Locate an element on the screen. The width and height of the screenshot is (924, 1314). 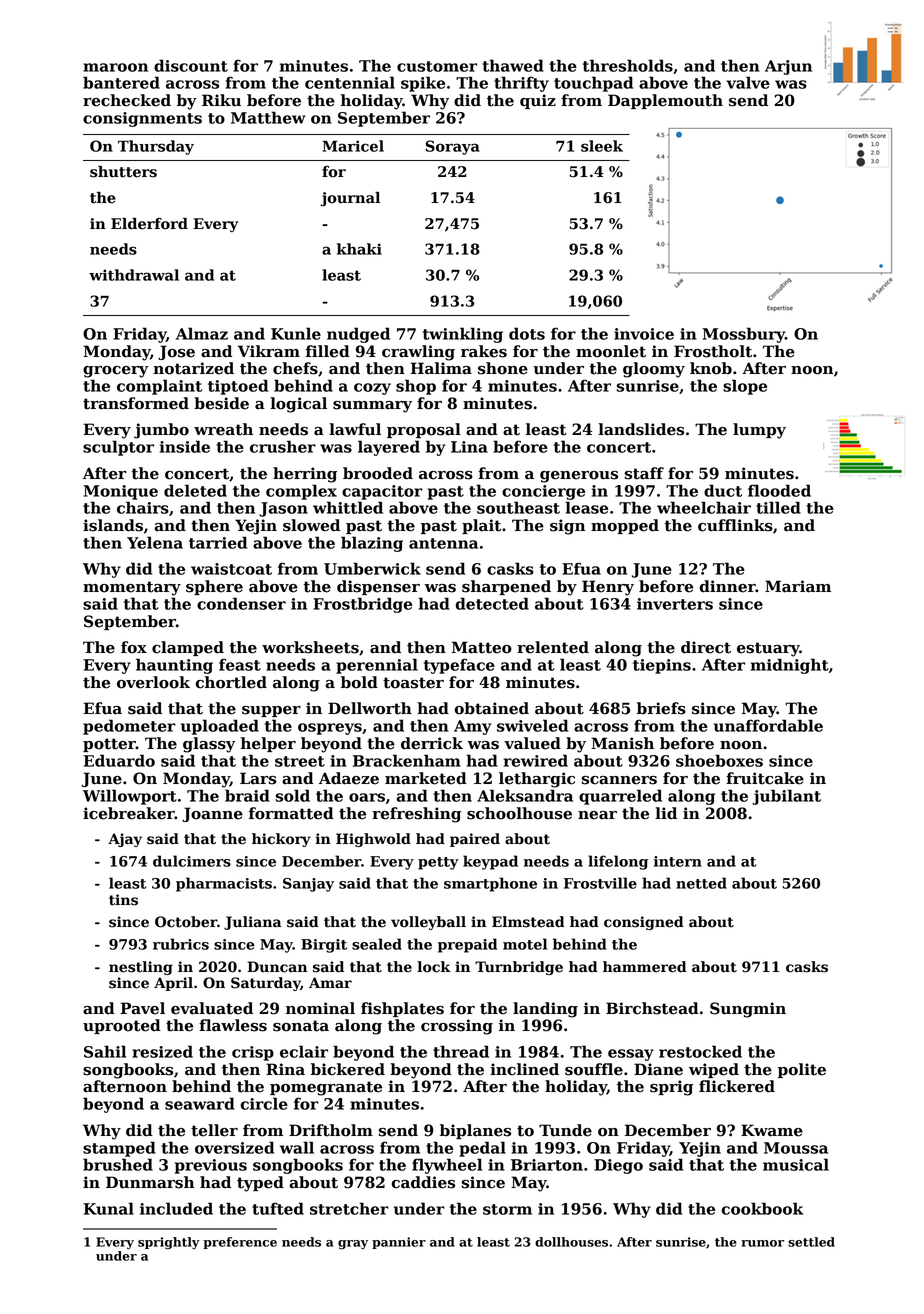
crossing is located at coordinates (457, 1027).
